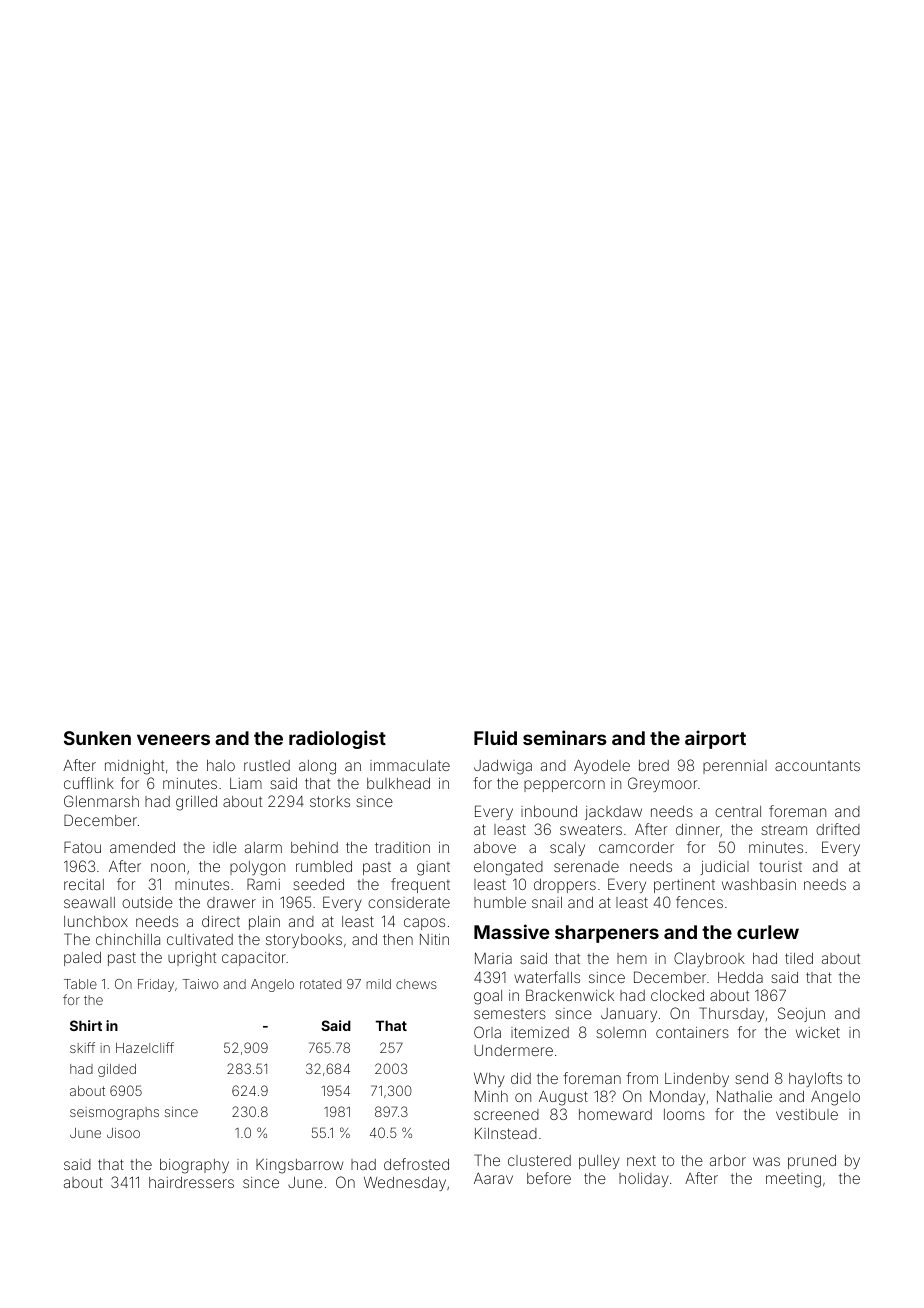  I want to click on then, so click(398, 939).
